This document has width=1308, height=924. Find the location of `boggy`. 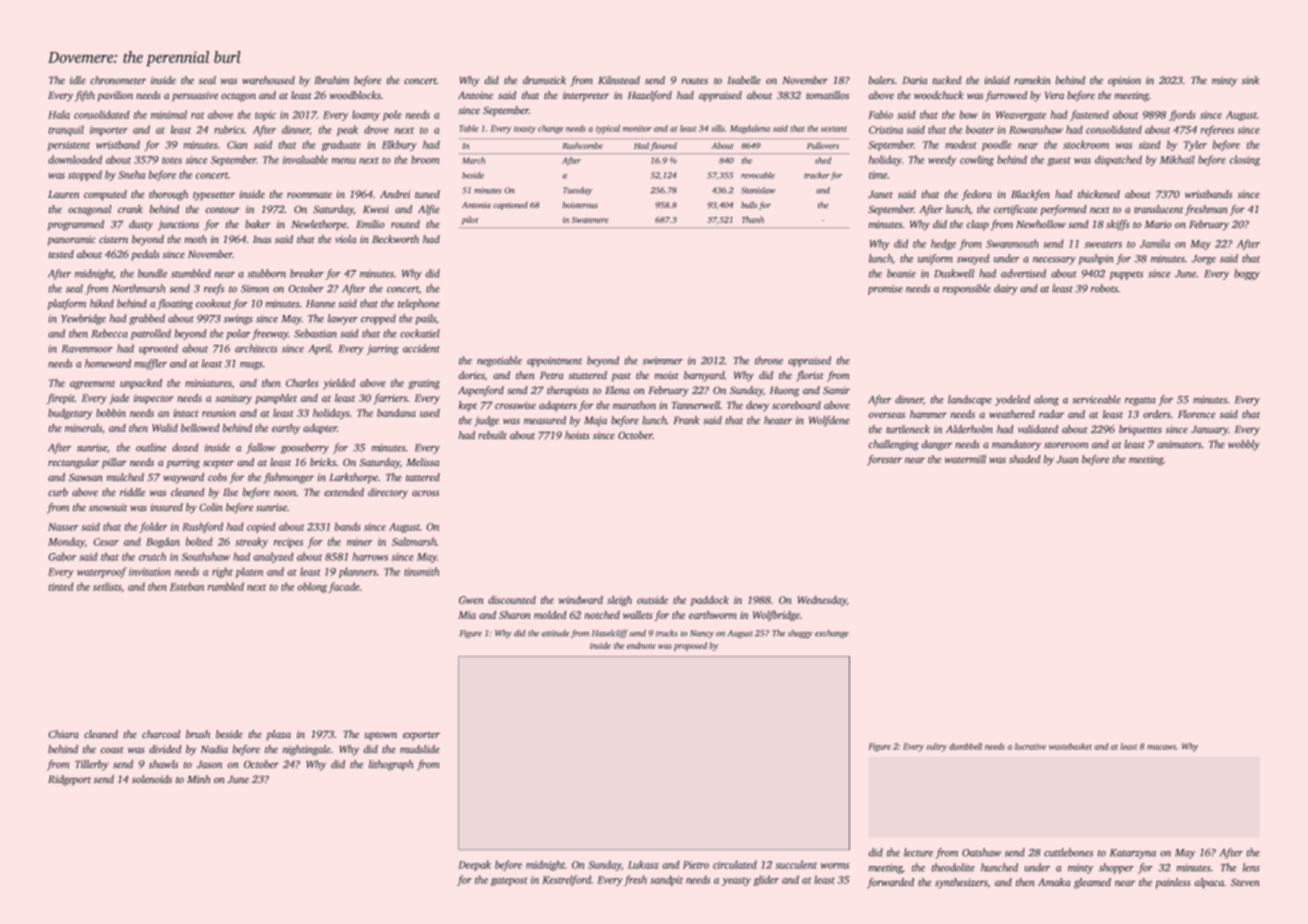

boggy is located at coordinates (1247, 274).
